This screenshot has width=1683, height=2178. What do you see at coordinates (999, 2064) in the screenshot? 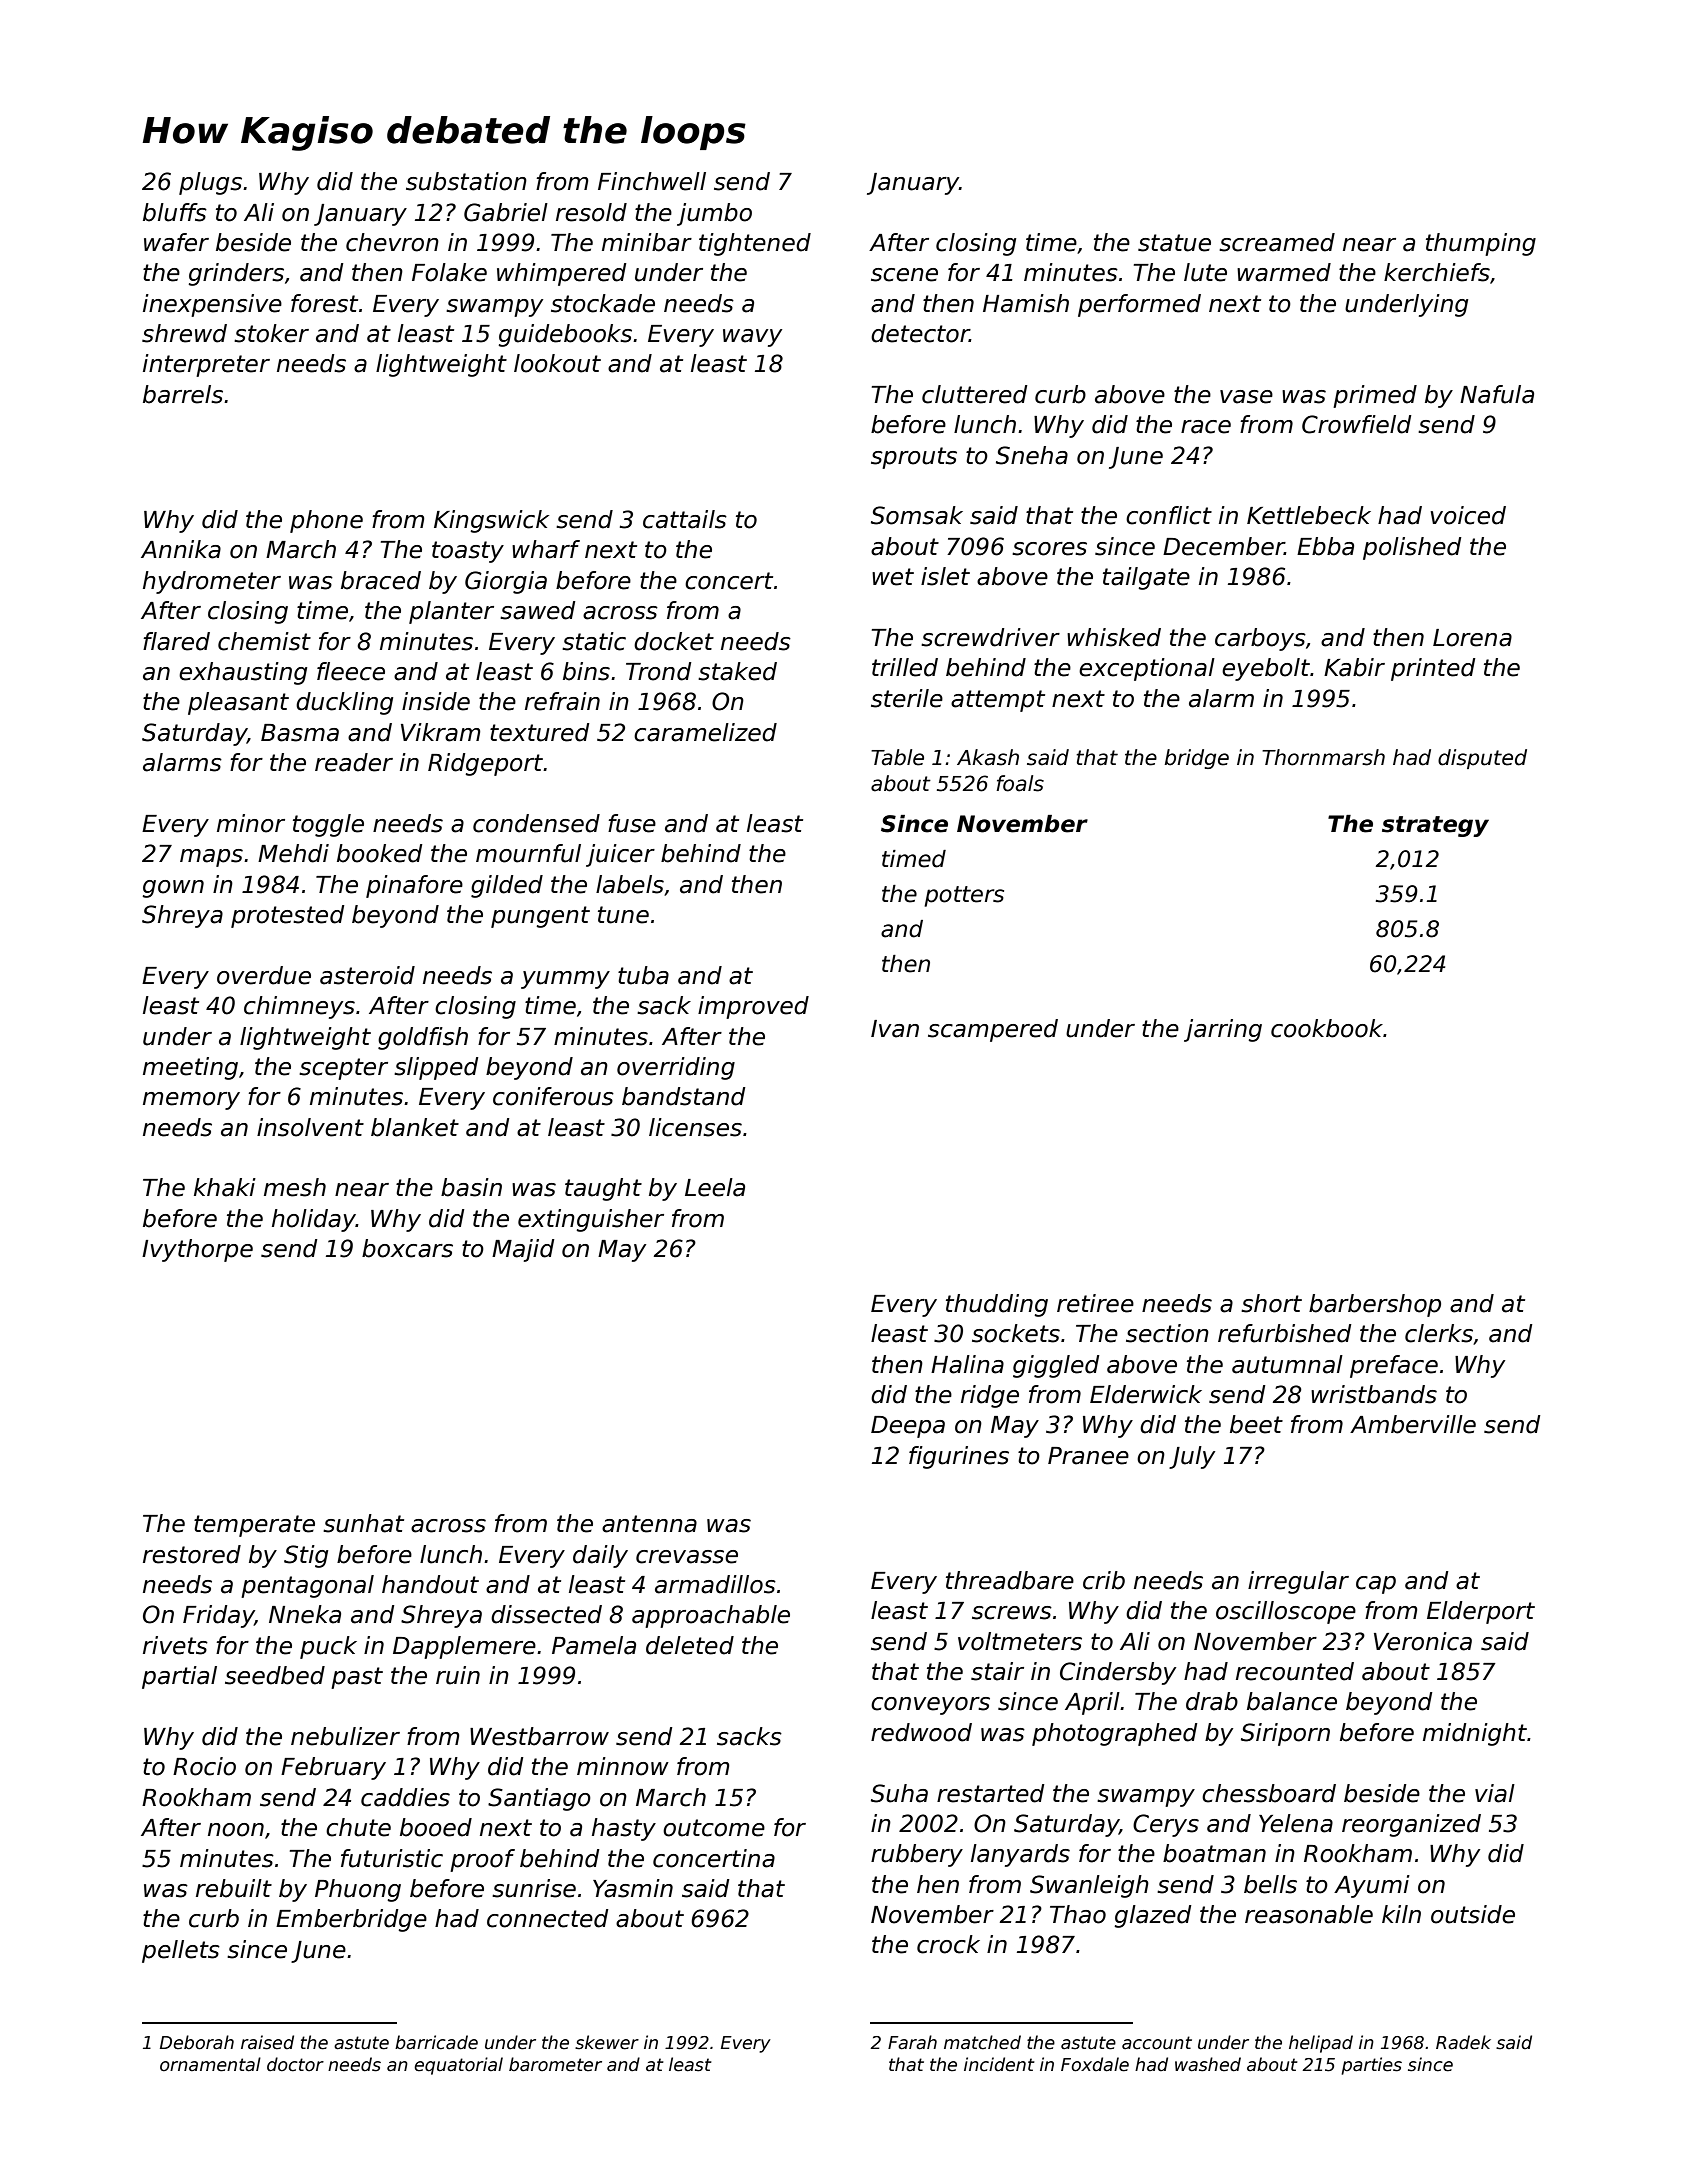
I see `incident` at bounding box center [999, 2064].
